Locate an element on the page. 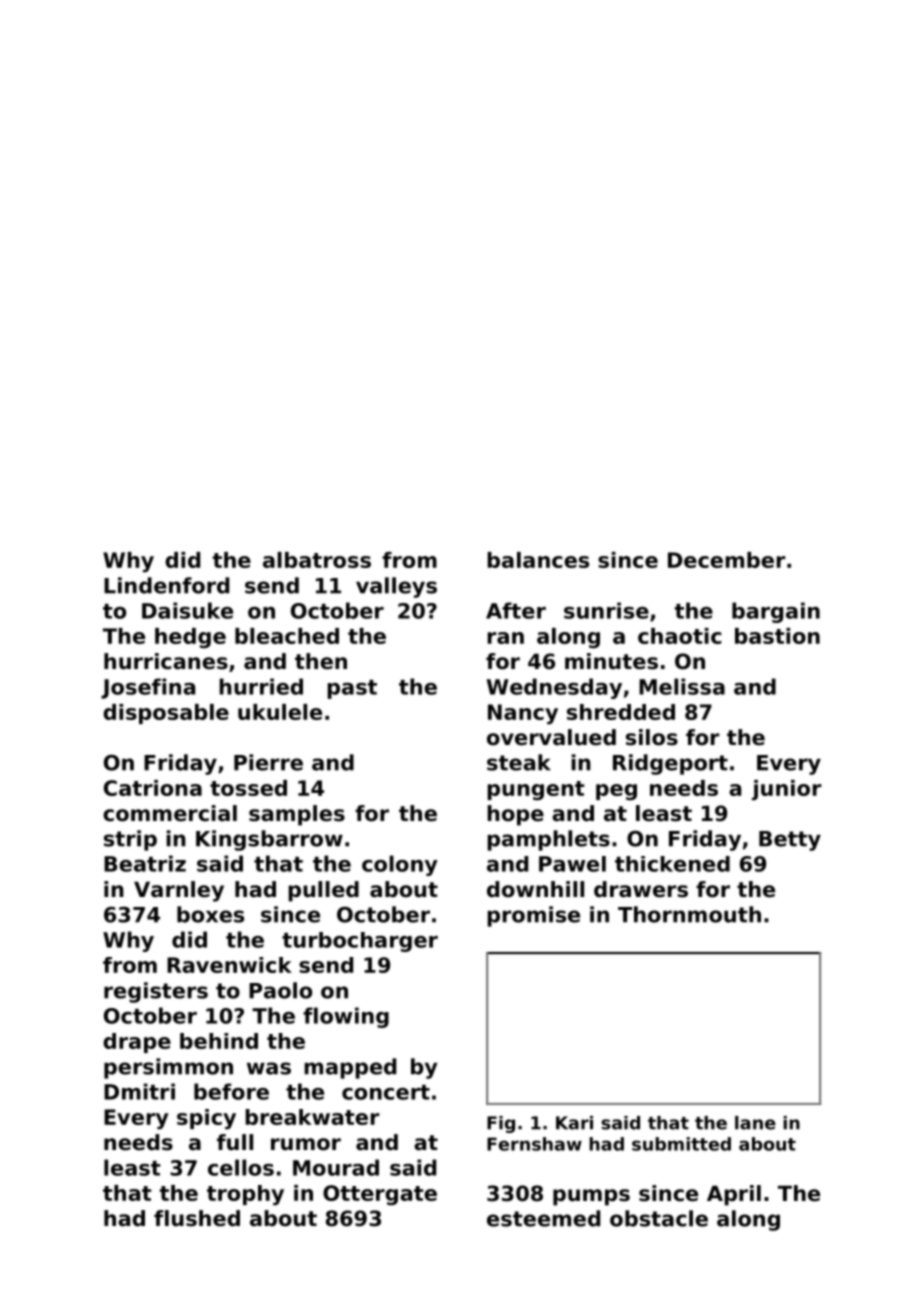 This image has height=1311, width=924. peg is located at coordinates (616, 792).
